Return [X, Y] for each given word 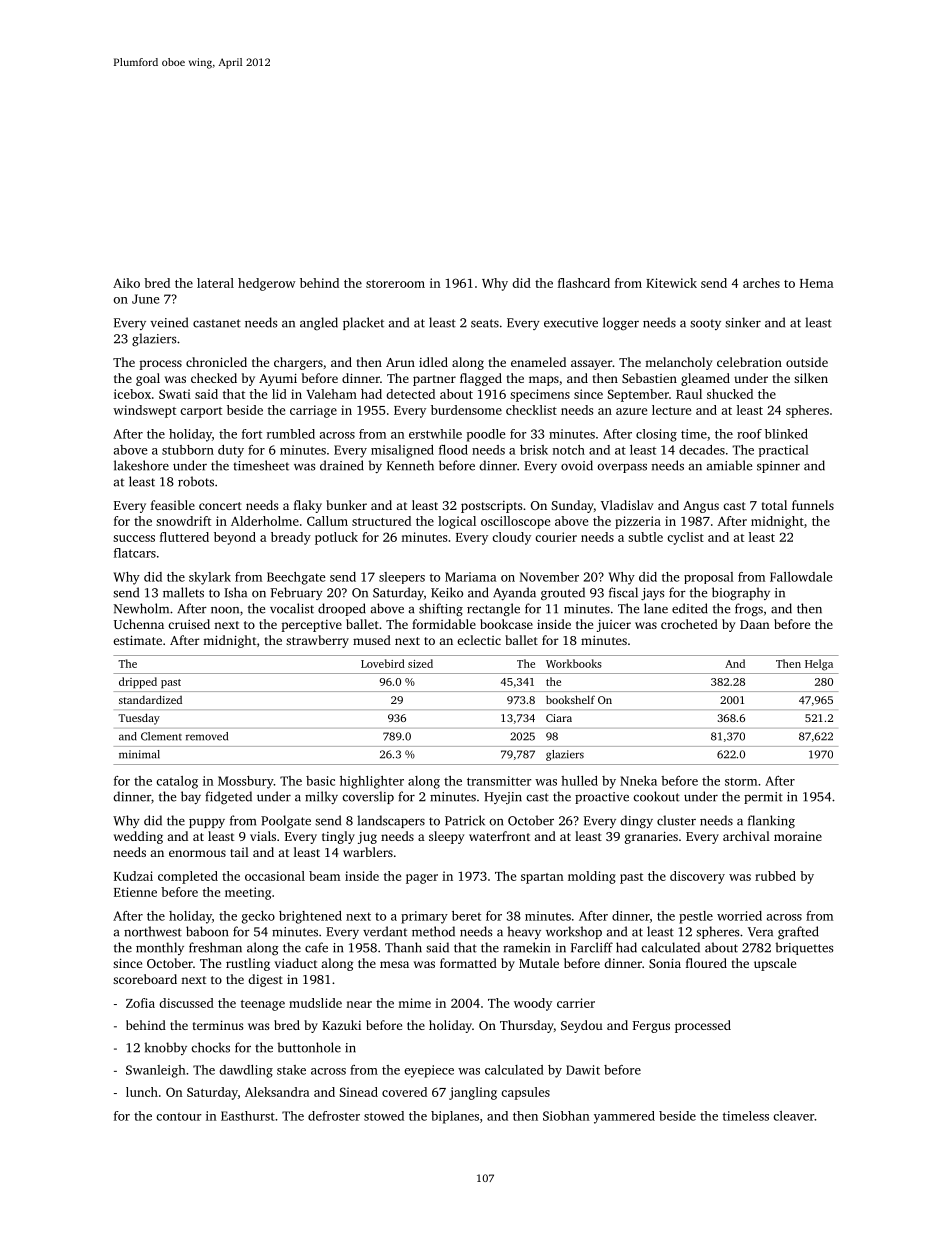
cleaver [793, 1116]
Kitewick [671, 283]
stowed [384, 1116]
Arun [400, 362]
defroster [334, 1116]
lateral [215, 283]
